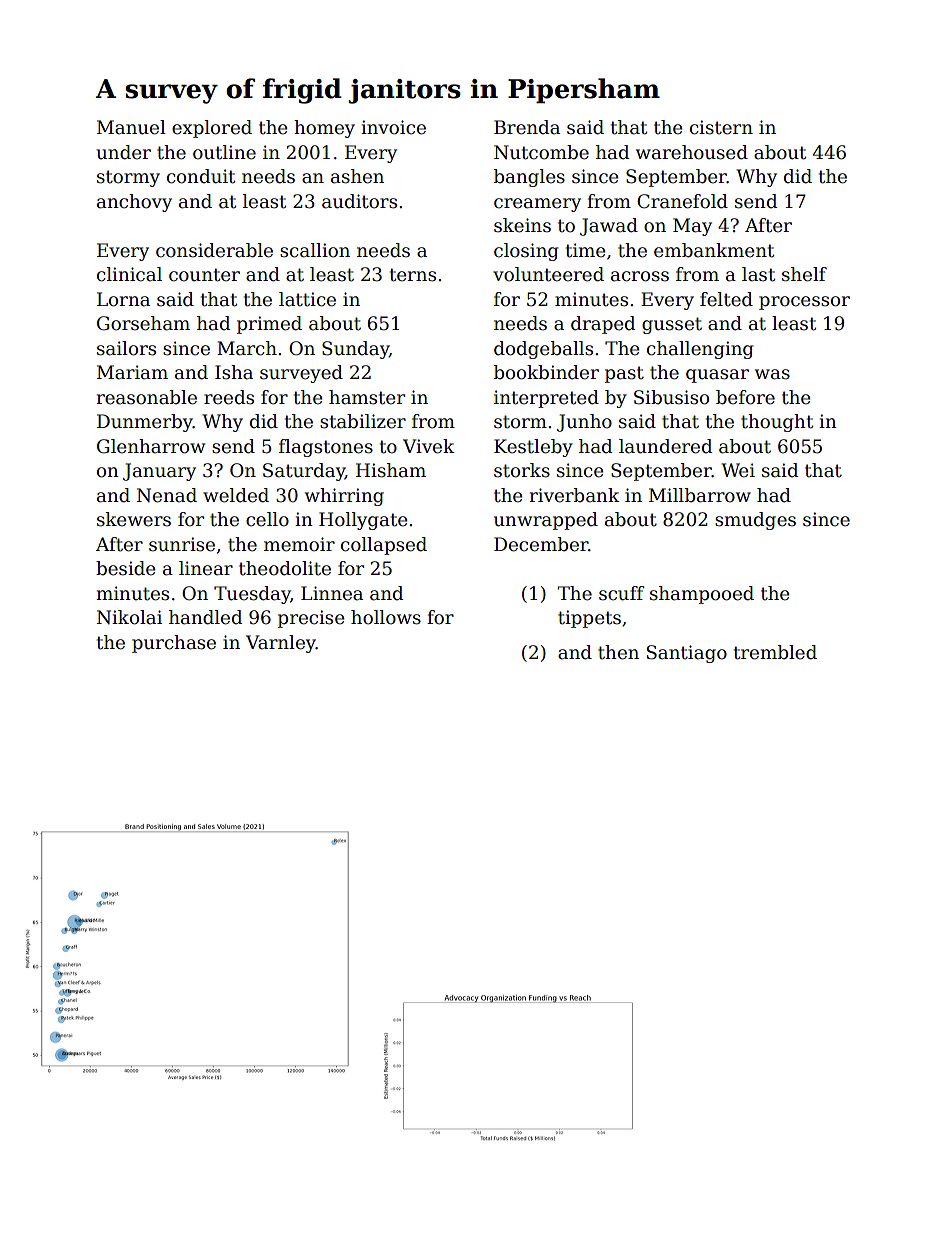 This screenshot has height=1233, width=952. I want to click on Glenharrow, so click(151, 446).
